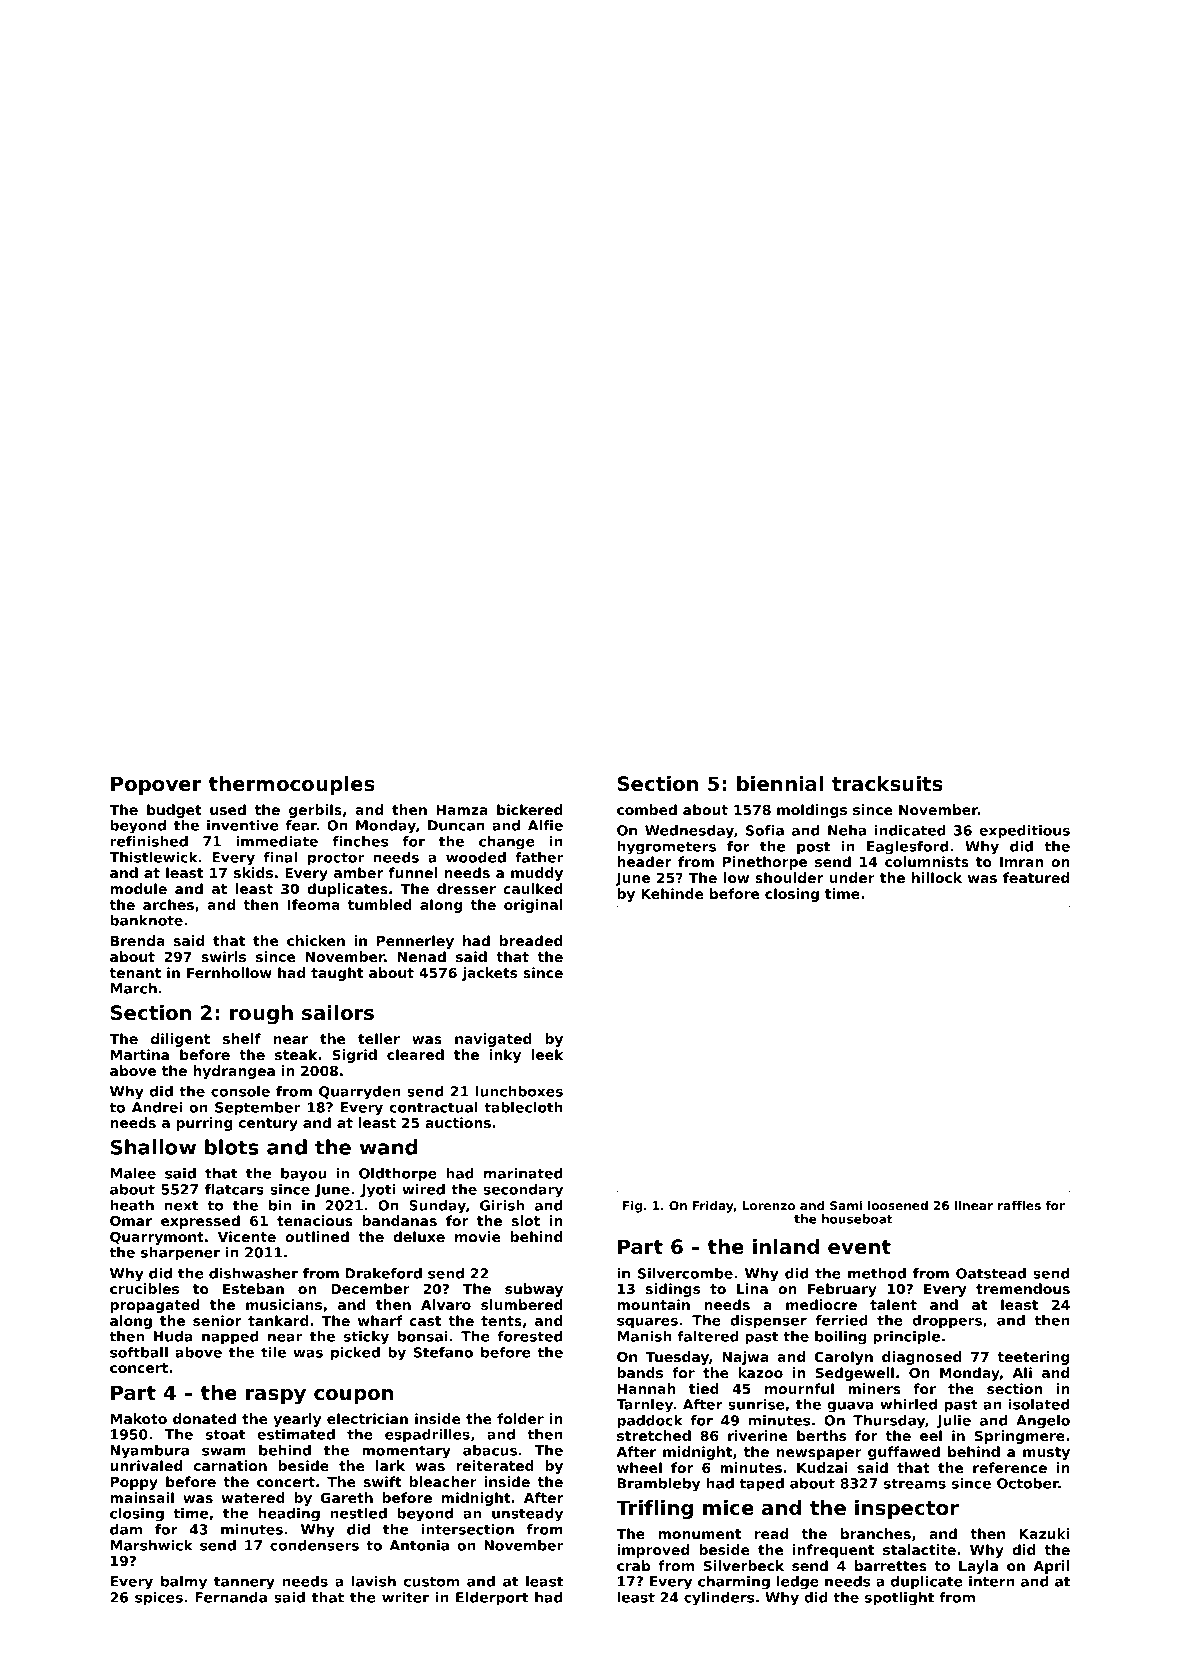  What do you see at coordinates (154, 1306) in the page?
I see `propagated` at bounding box center [154, 1306].
